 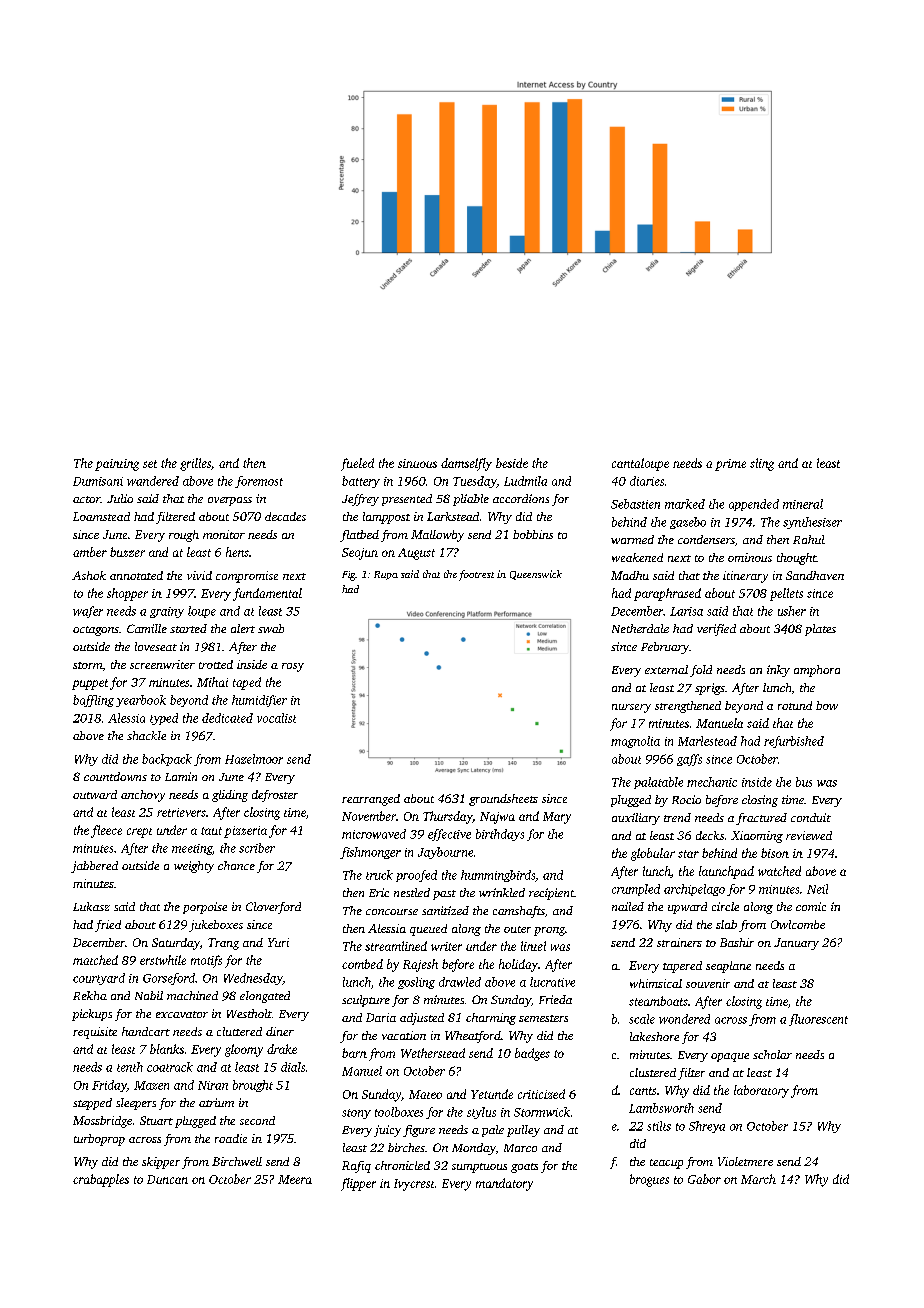 What do you see at coordinates (504, 1184) in the screenshot?
I see `mandatory` at bounding box center [504, 1184].
